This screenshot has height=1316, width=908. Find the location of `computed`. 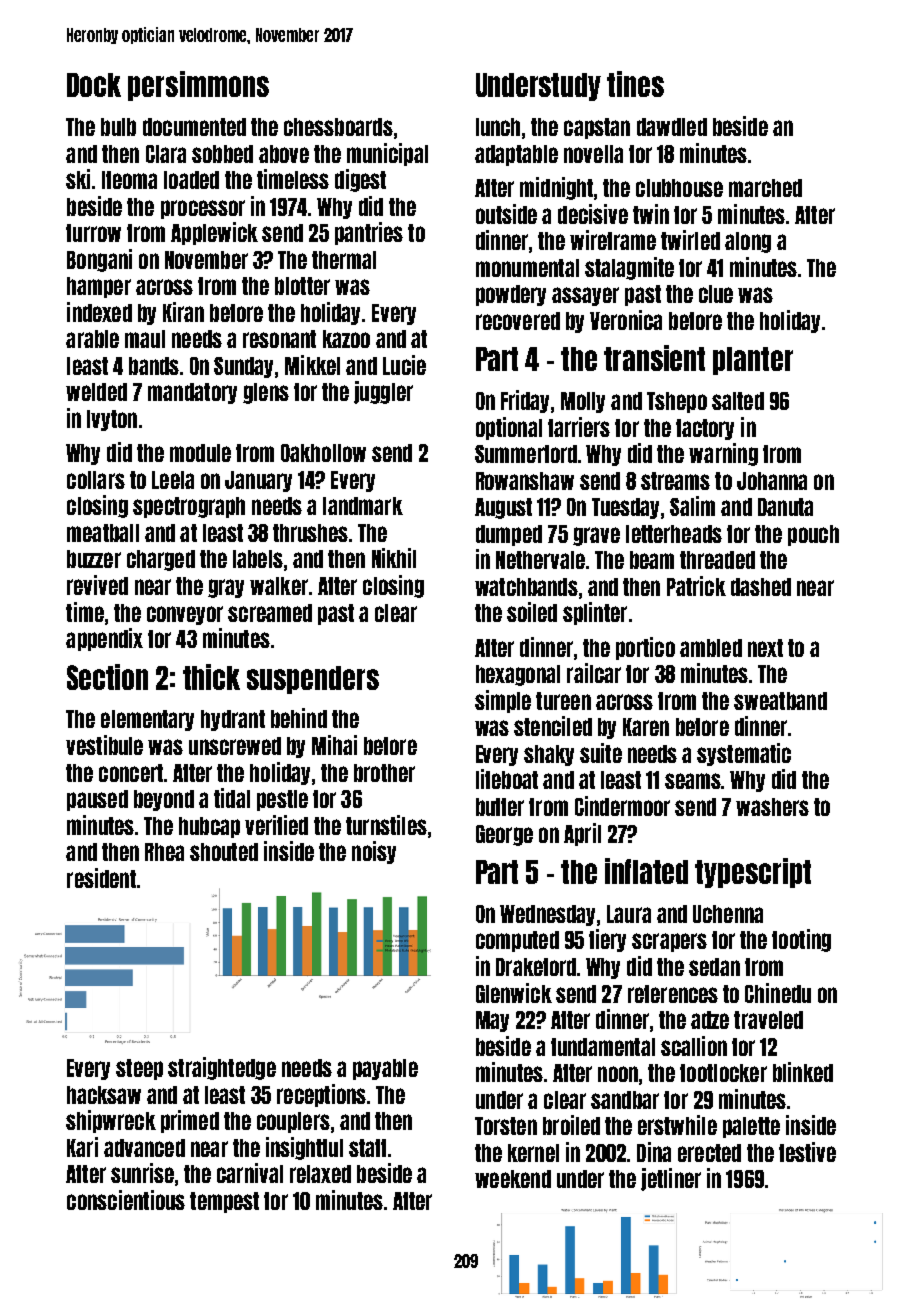

computed is located at coordinates (517, 941).
